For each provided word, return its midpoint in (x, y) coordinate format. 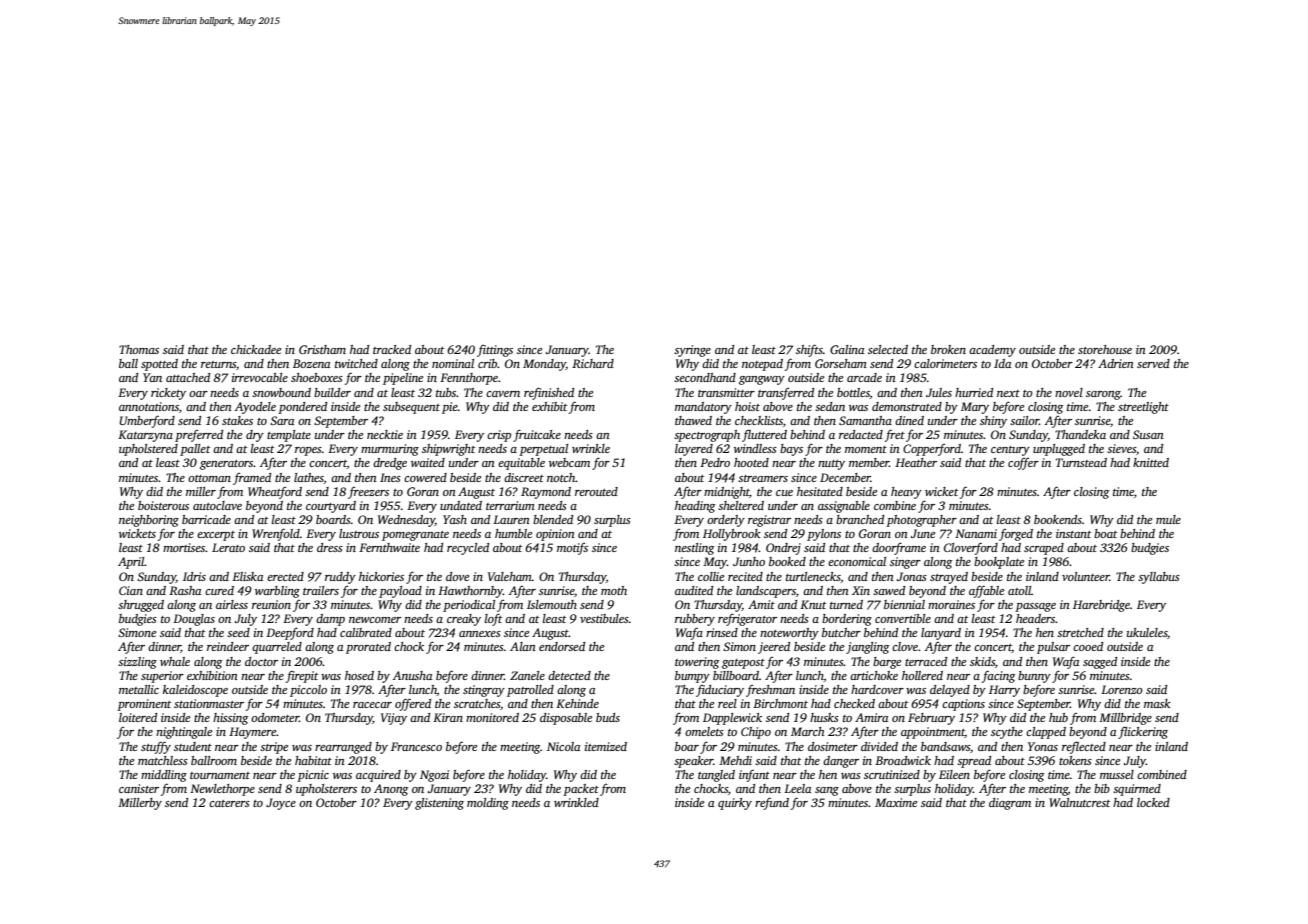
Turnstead (1081, 462)
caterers (229, 803)
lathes (309, 477)
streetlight (1143, 408)
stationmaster (209, 703)
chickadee (256, 349)
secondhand (705, 377)
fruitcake (537, 435)
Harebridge (1101, 606)
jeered (774, 648)
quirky (735, 804)
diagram (1010, 804)
